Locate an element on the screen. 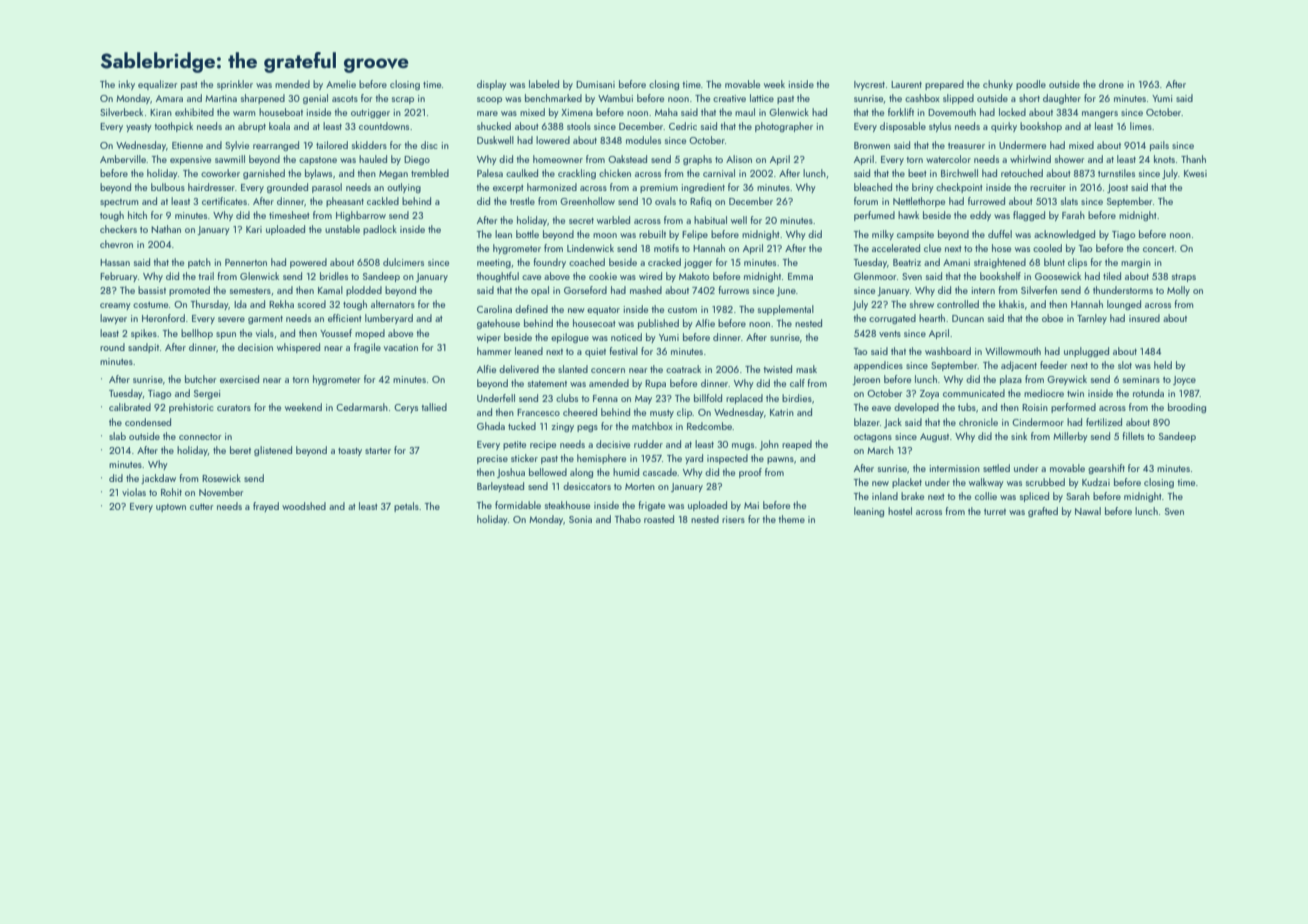 This screenshot has width=1308, height=924. Dumisani is located at coordinates (595, 84).
